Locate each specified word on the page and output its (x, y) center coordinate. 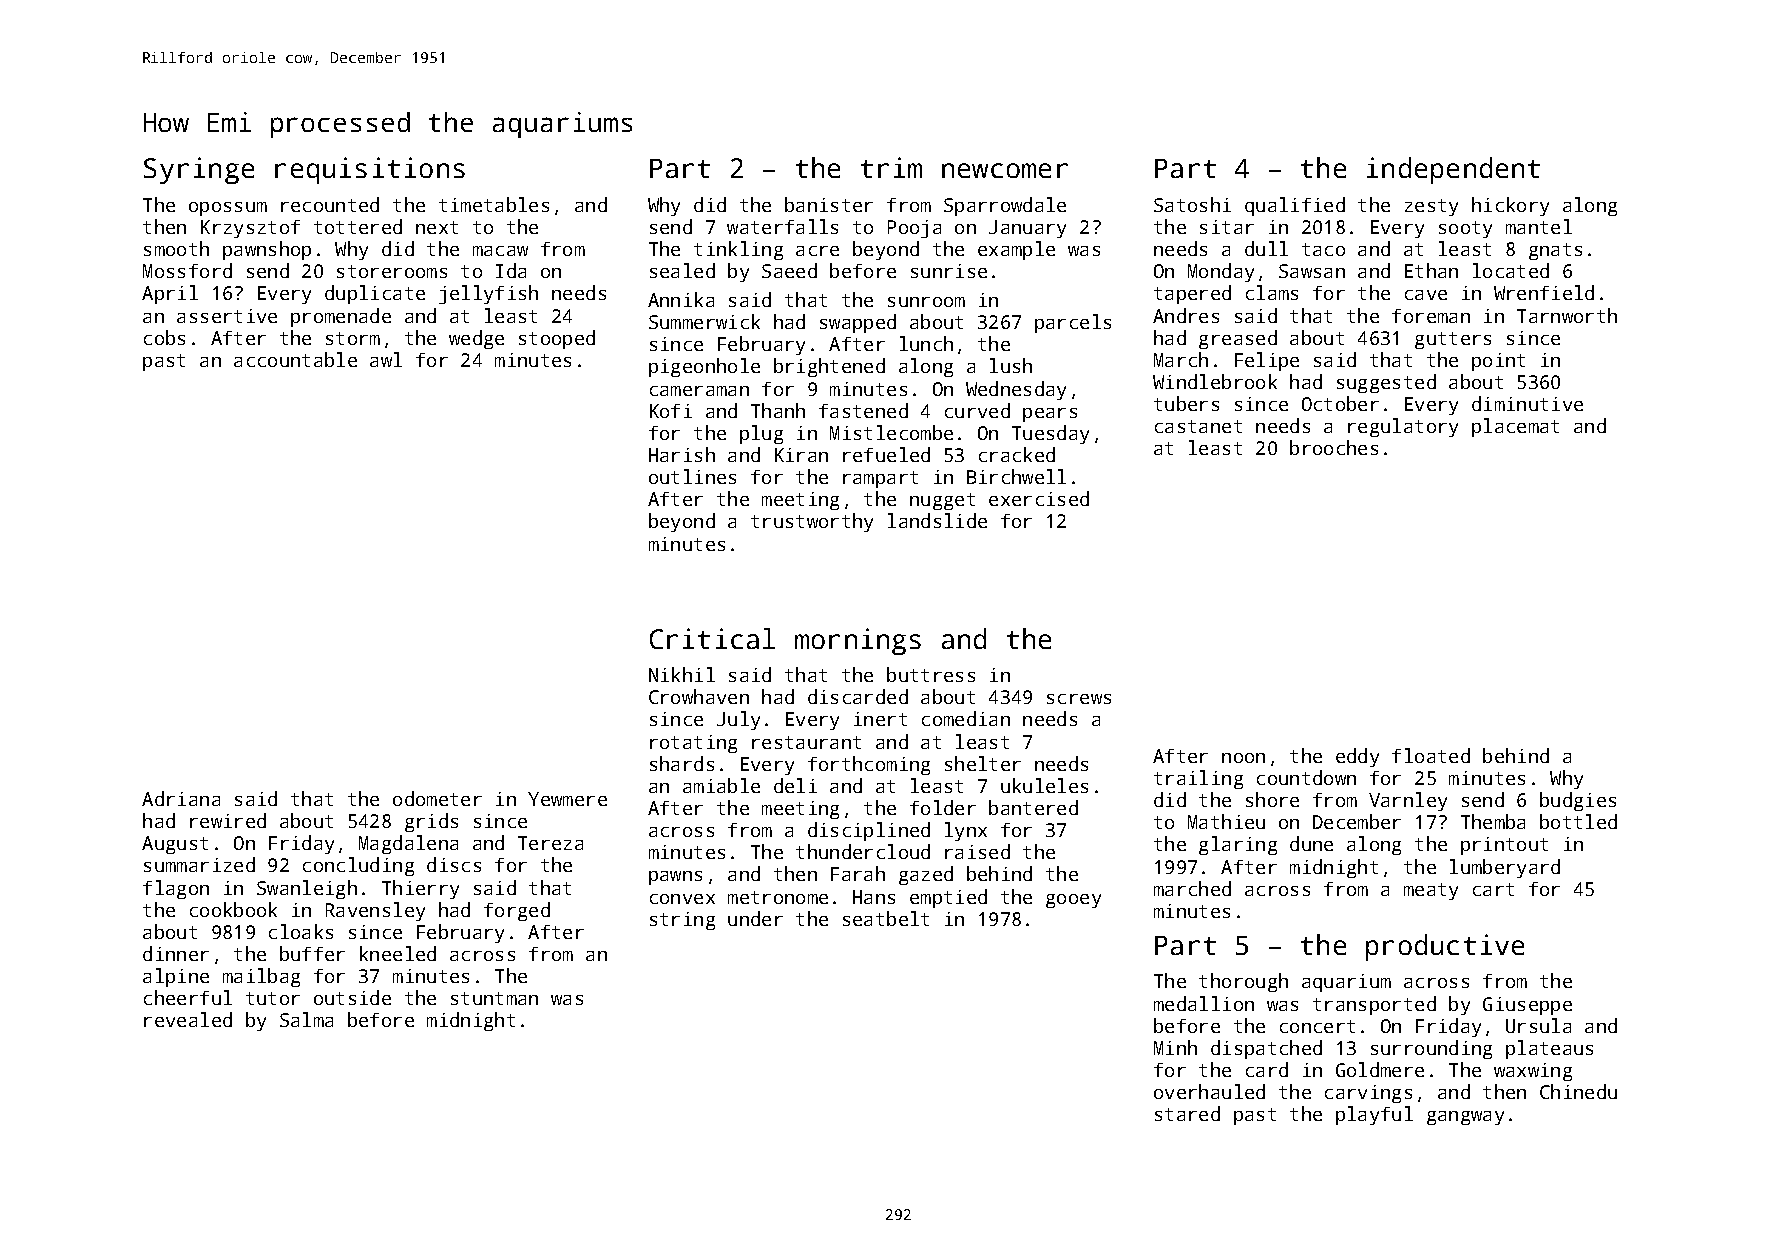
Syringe (199, 170)
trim (891, 167)
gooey (1073, 901)
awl (386, 359)
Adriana (181, 798)
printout (1504, 846)
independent (1453, 170)
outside (352, 997)
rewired (228, 820)
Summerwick (704, 321)
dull (1266, 248)
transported (1374, 1005)
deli (795, 785)
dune (1311, 843)
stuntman (494, 998)
